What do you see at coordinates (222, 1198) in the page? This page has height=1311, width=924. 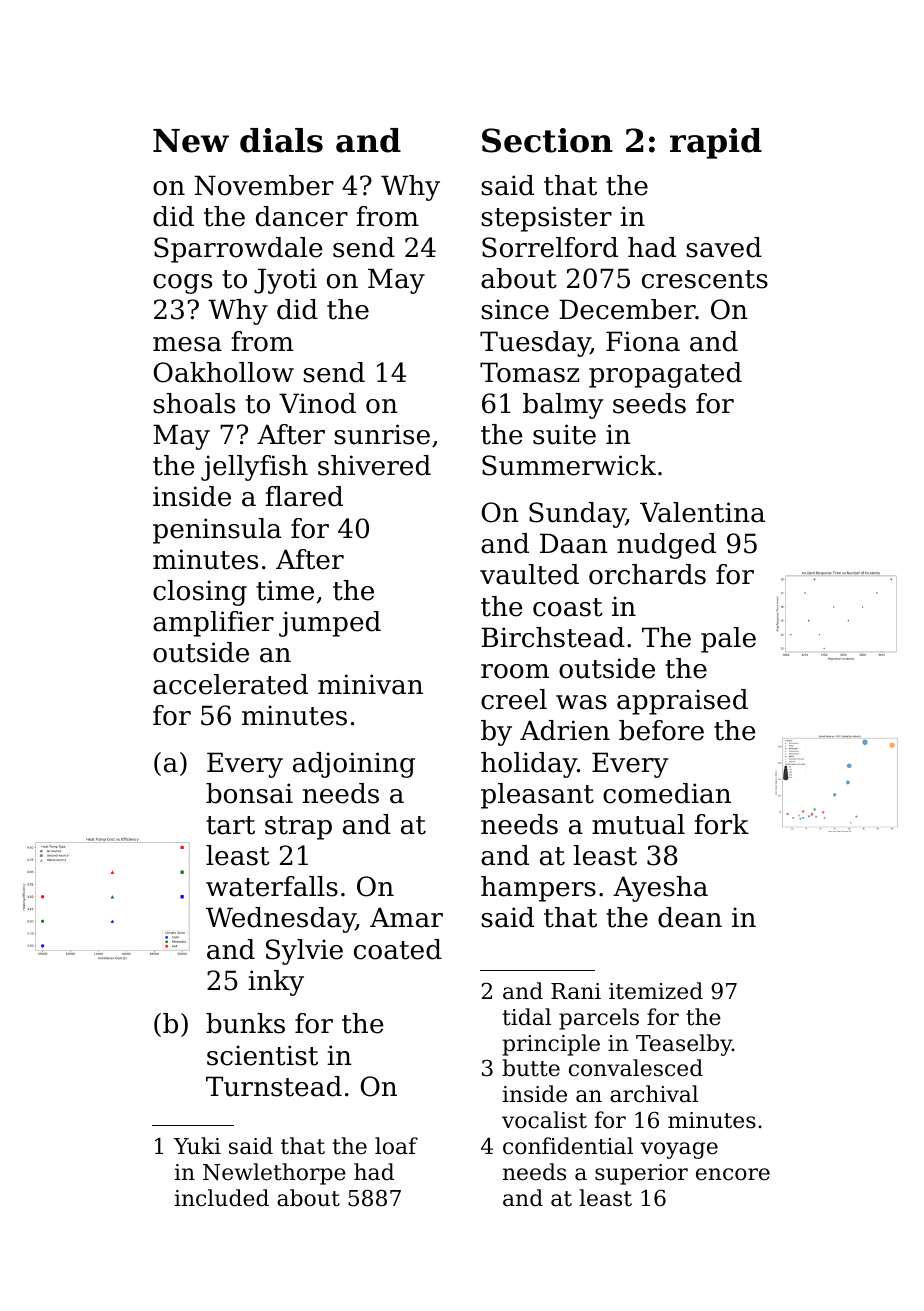 I see `included` at bounding box center [222, 1198].
